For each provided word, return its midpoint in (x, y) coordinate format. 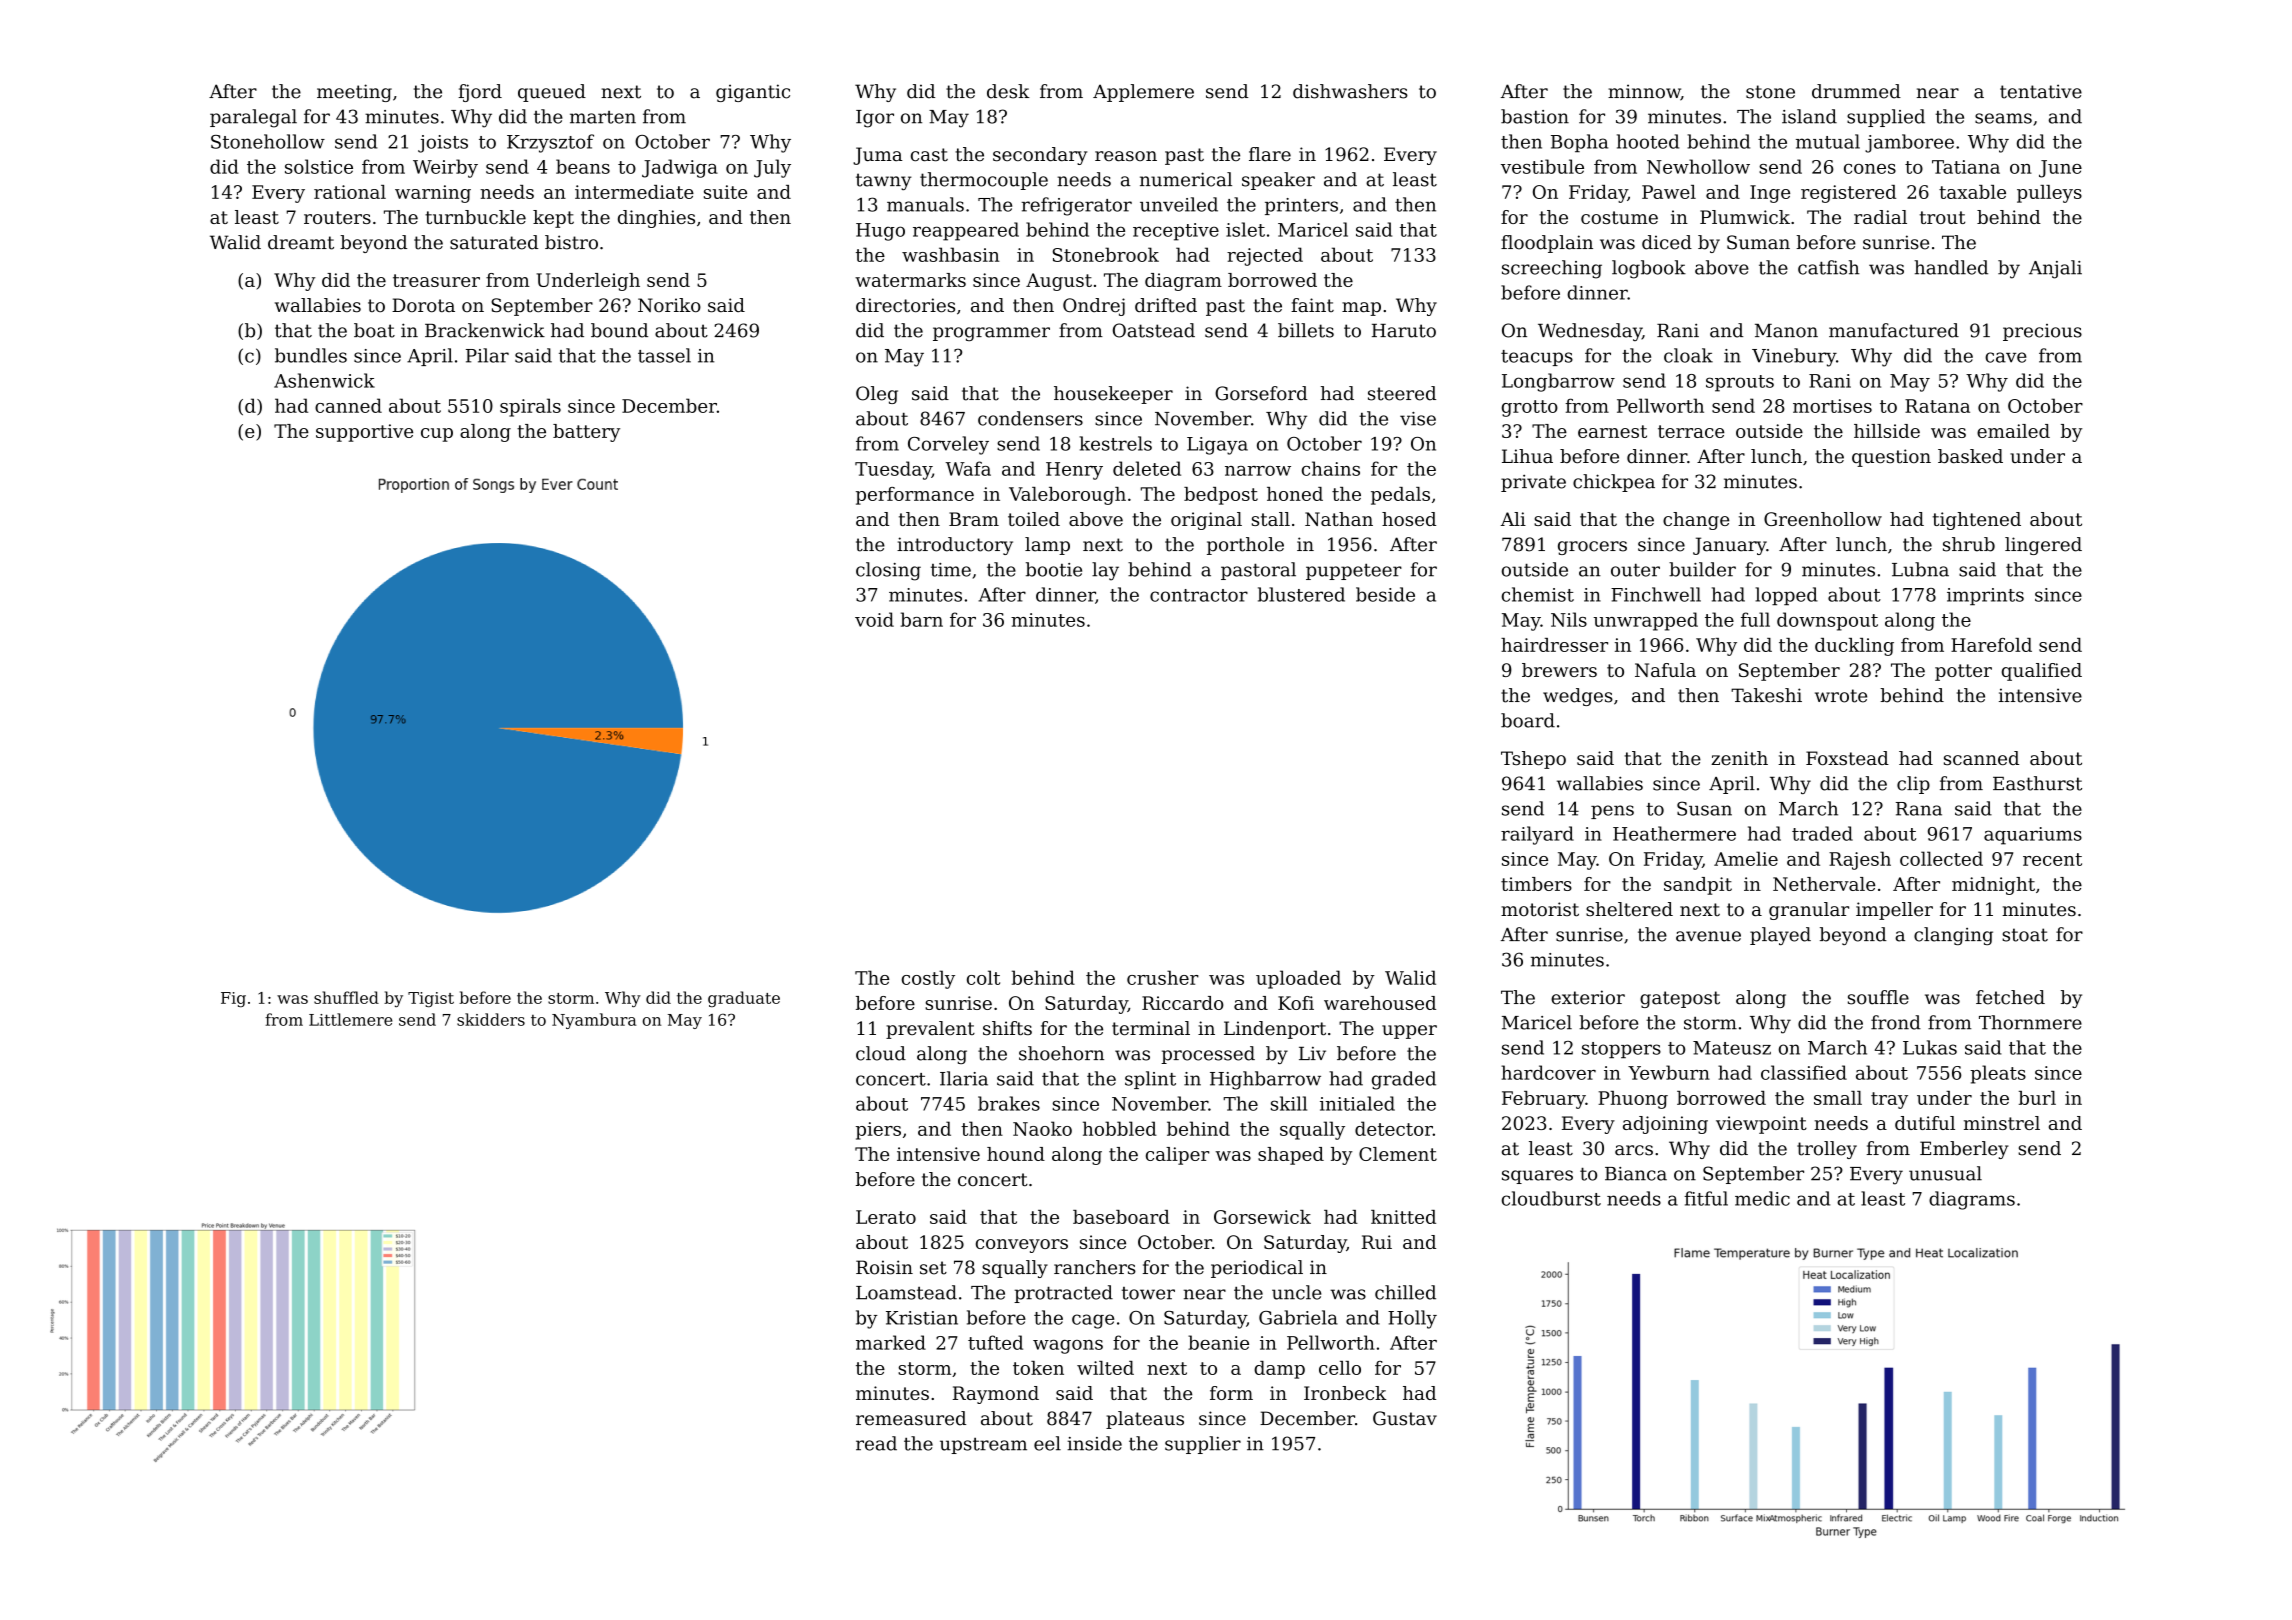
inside (1094, 1443)
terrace (1691, 431)
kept (553, 219)
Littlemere (351, 1019)
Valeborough (1067, 496)
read (876, 1443)
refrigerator (1076, 206)
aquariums (2033, 836)
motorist (1540, 909)
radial (1880, 217)
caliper (1177, 1156)
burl (2037, 1098)
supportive (364, 433)
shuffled (346, 997)
